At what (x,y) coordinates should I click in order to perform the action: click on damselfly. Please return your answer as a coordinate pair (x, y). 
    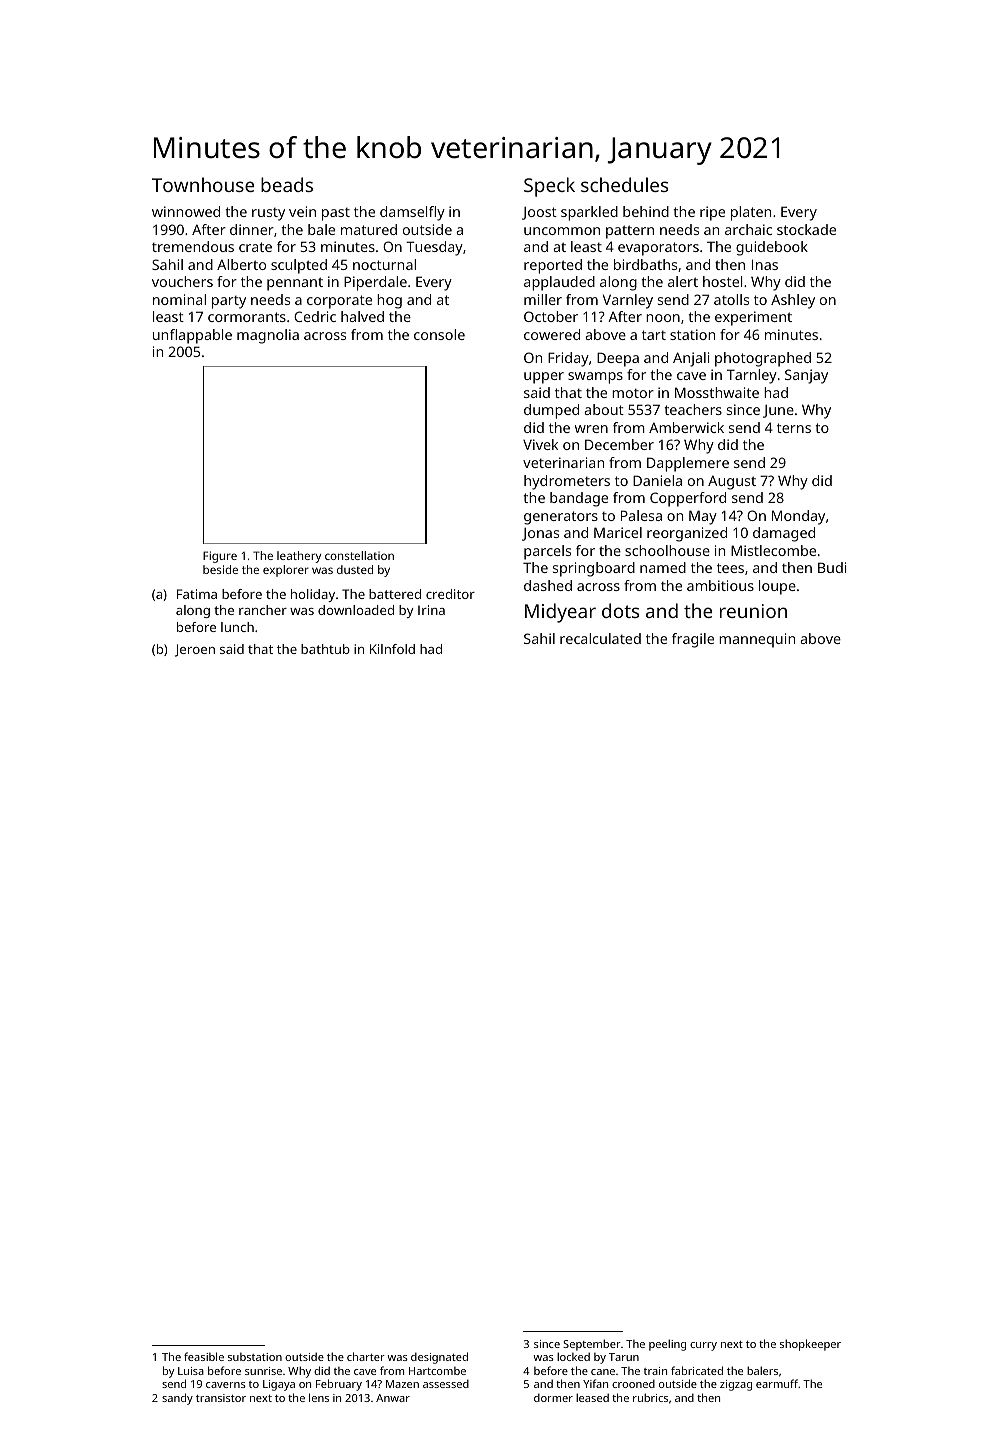
    Looking at the image, I should click on (412, 213).
